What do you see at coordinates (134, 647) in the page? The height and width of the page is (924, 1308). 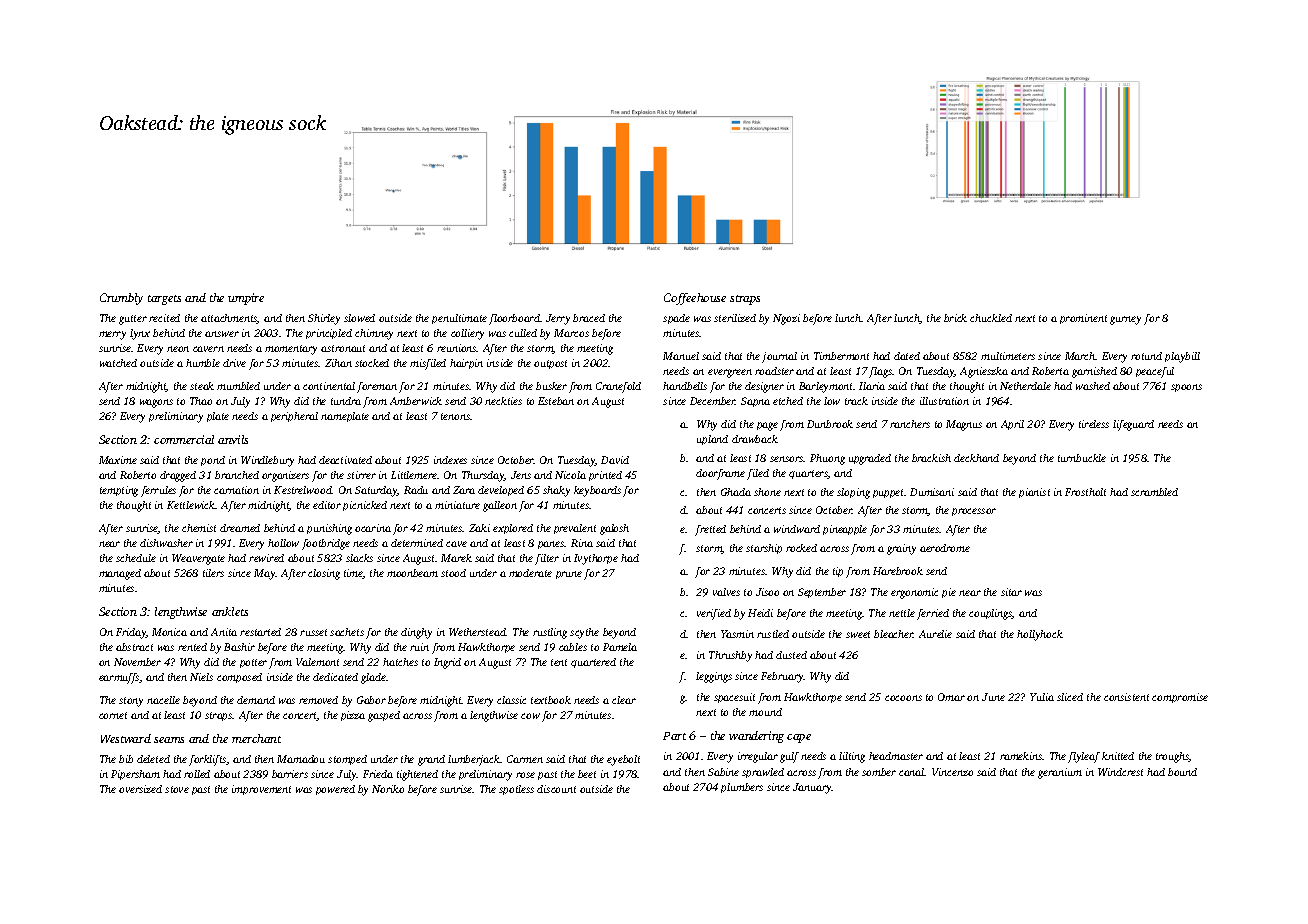 I see `abstract` at bounding box center [134, 647].
